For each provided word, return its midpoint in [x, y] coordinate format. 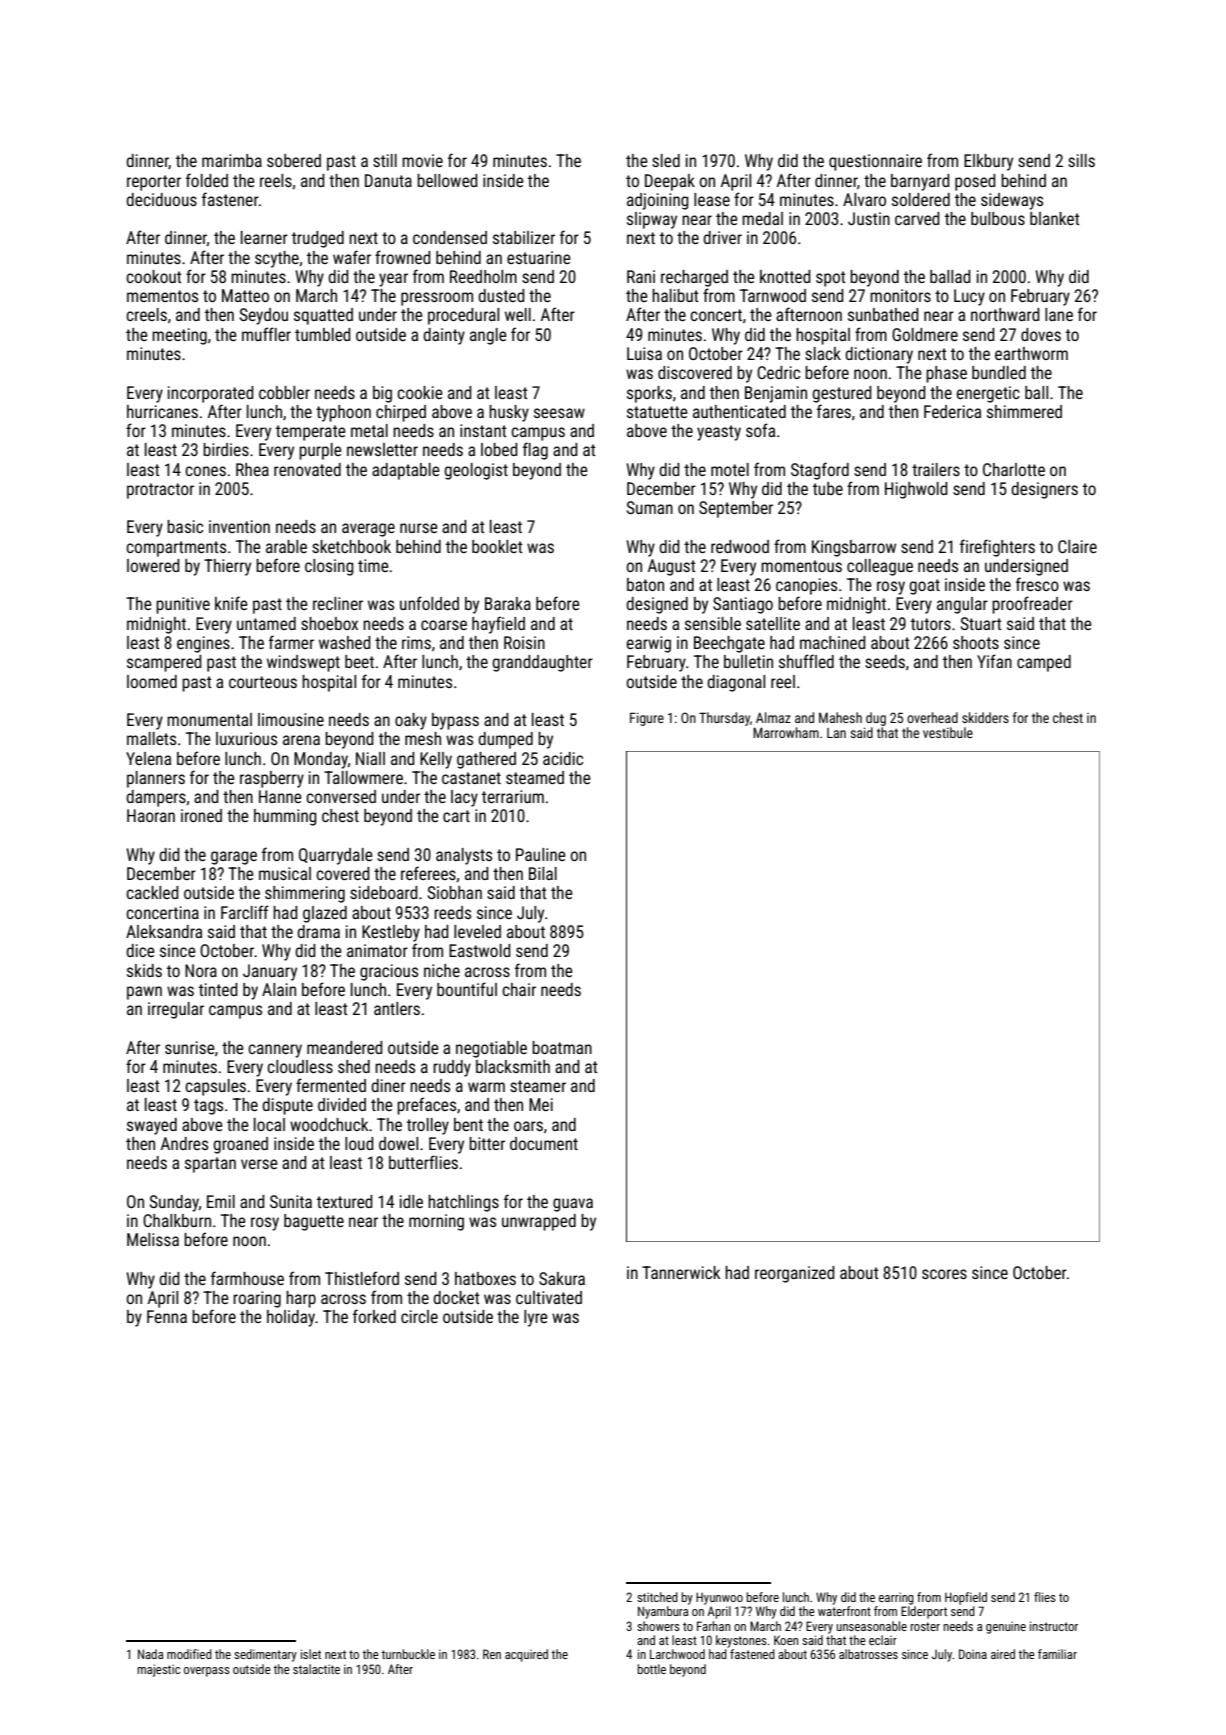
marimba [232, 160]
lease [712, 199]
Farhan [713, 1626]
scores [944, 1274]
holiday [291, 1318]
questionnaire [875, 162]
